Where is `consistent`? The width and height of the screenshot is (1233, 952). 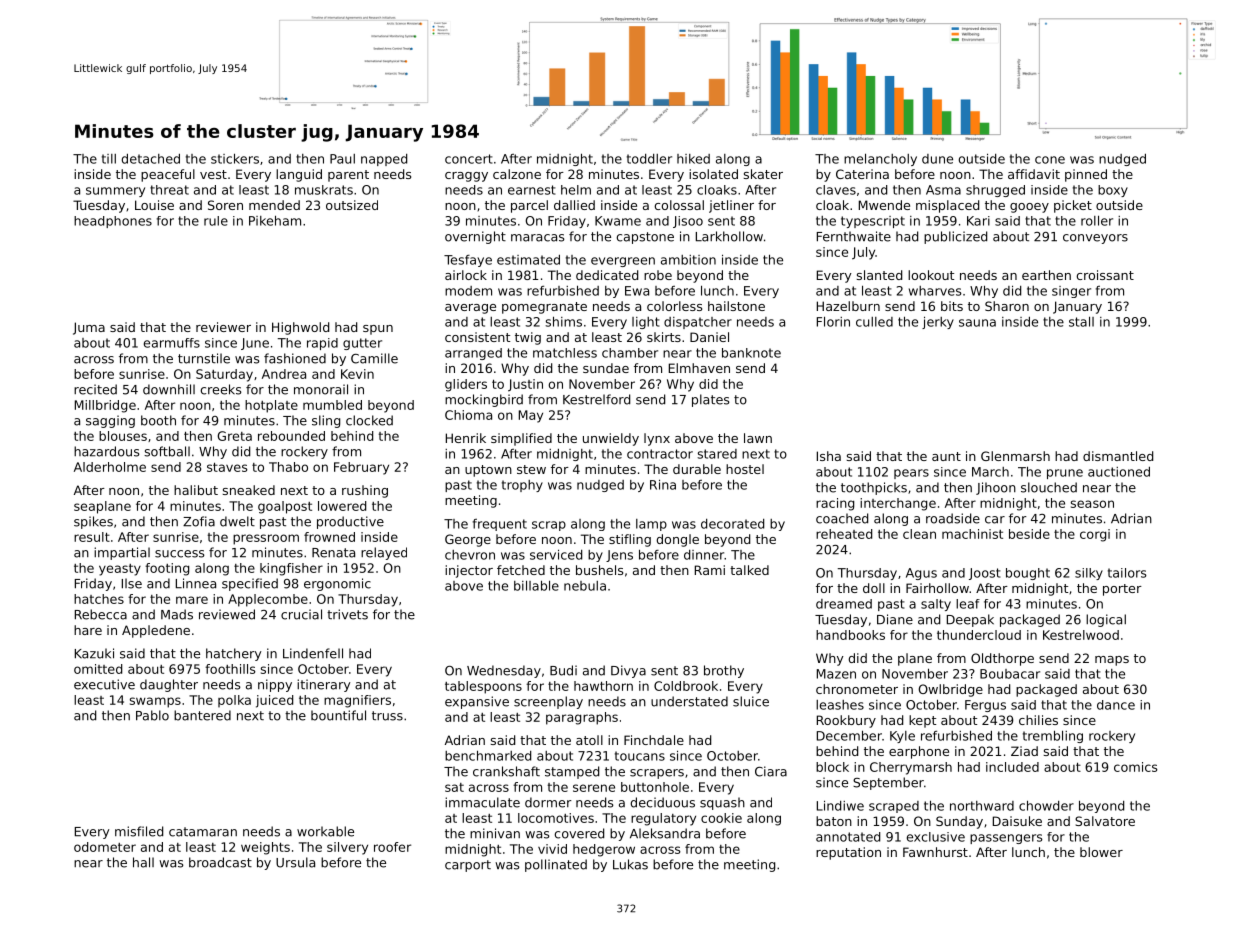 consistent is located at coordinates (477, 337).
